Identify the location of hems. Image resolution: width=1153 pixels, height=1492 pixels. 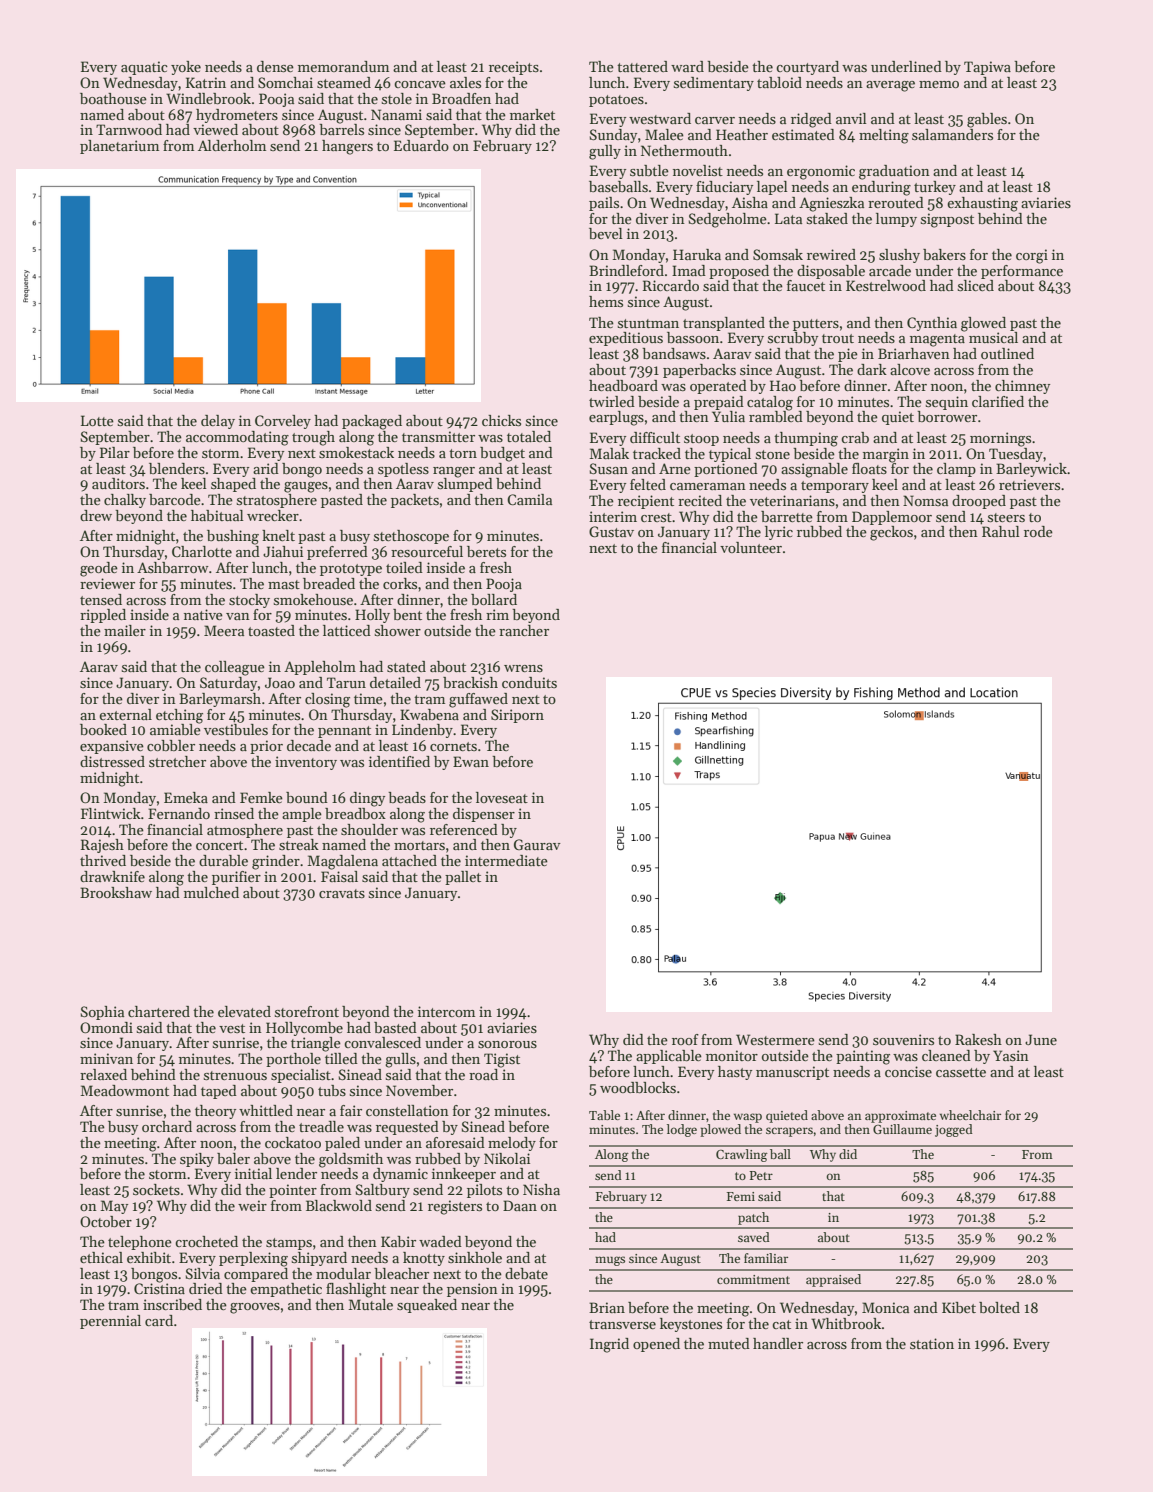
(606, 301).
